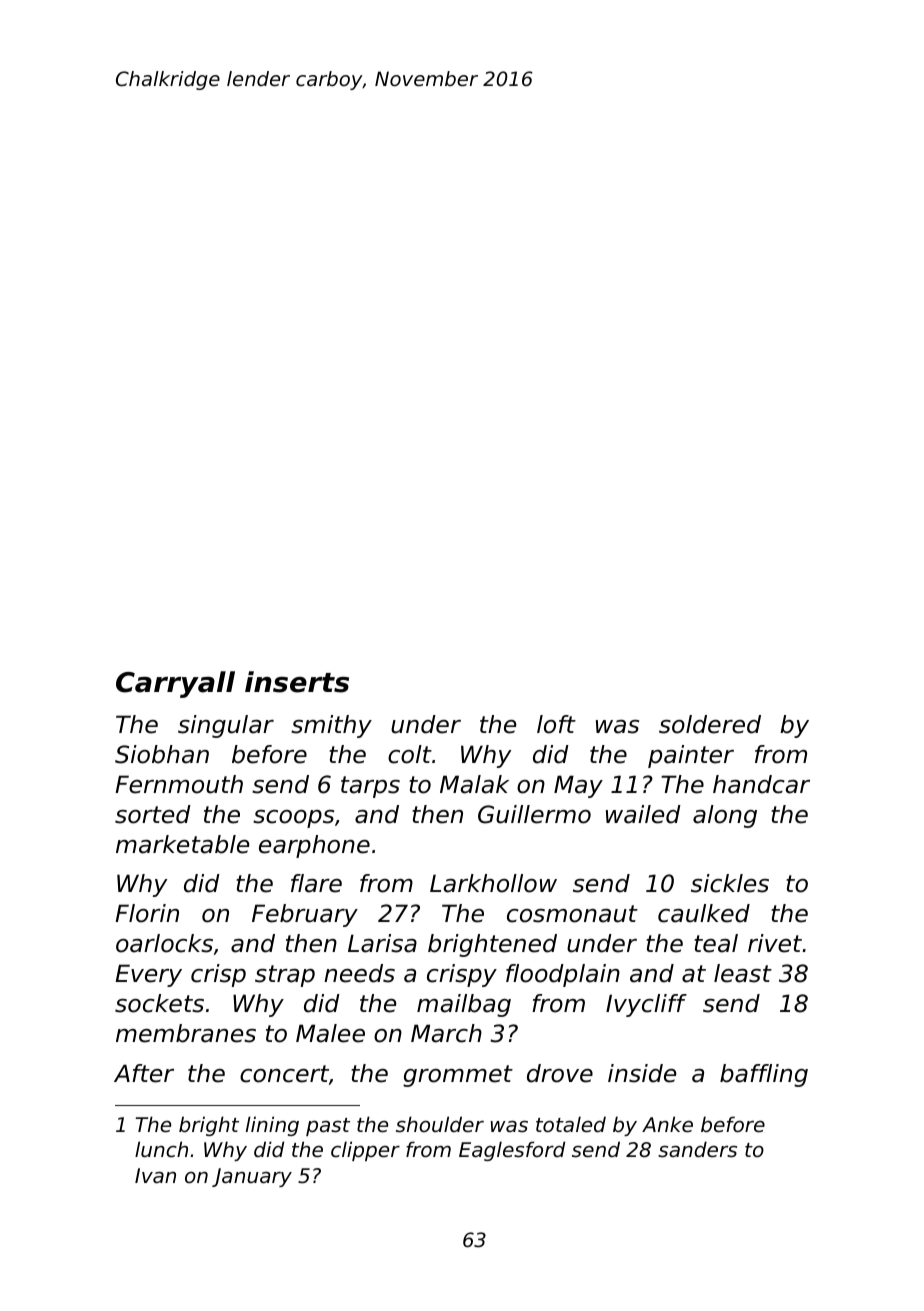  What do you see at coordinates (297, 682) in the screenshot?
I see `inserts` at bounding box center [297, 682].
